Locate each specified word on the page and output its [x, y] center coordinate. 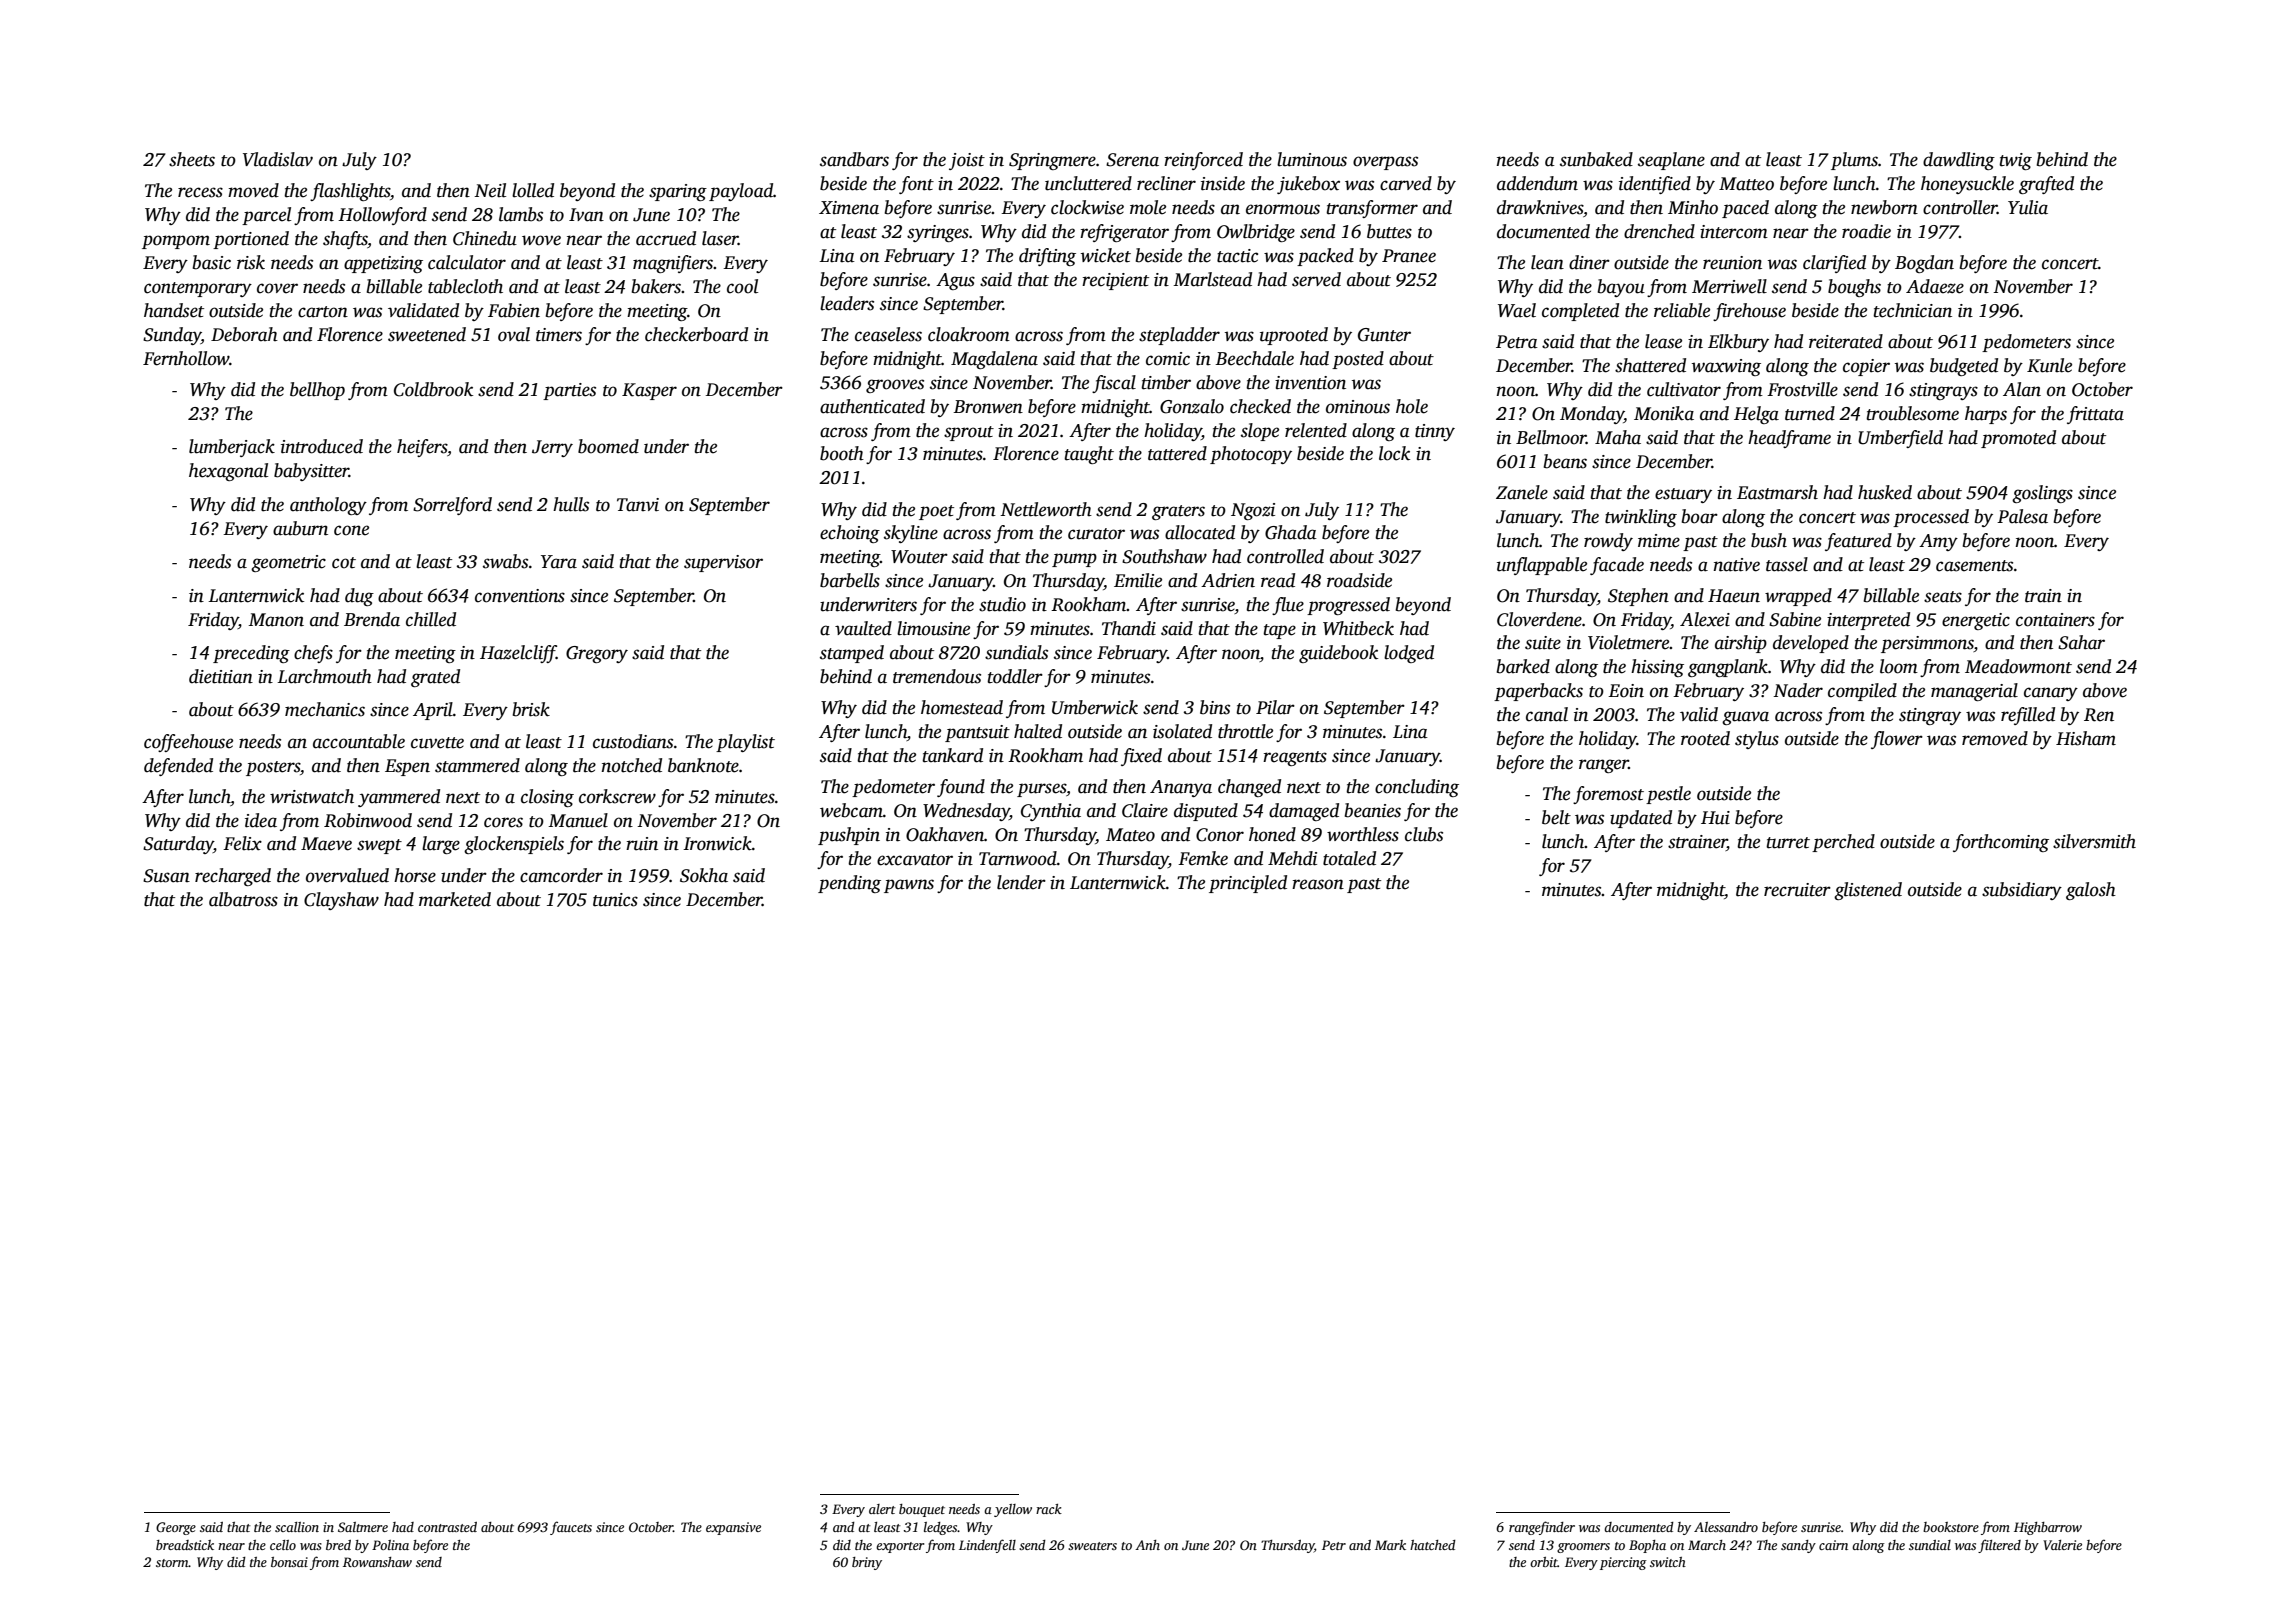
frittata [2095, 415]
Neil [490, 190]
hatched [1433, 1545]
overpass [1385, 163]
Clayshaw [341, 901]
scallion [297, 1527]
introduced [322, 446]
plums [1854, 161]
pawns [909, 886]
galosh [2091, 891]
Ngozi [1253, 511]
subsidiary [2022, 891]
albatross [243, 899]
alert [882, 1509]
